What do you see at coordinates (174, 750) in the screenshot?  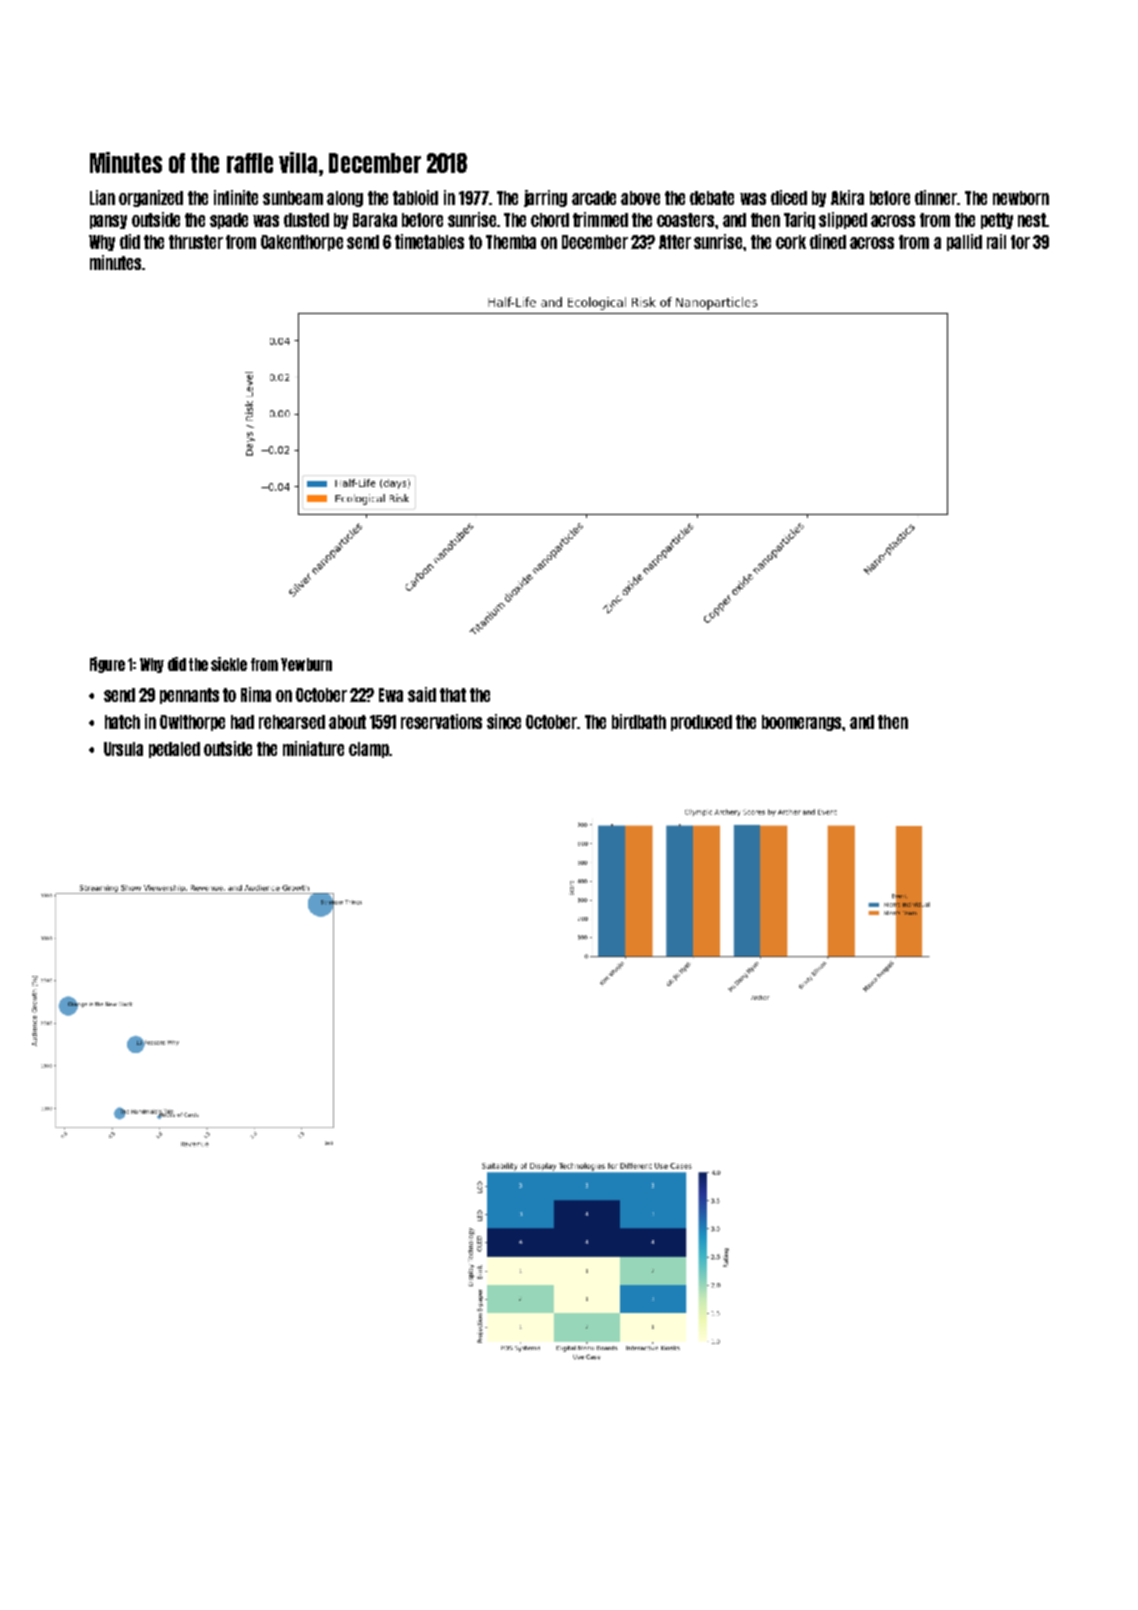 I see `pedaled` at bounding box center [174, 750].
